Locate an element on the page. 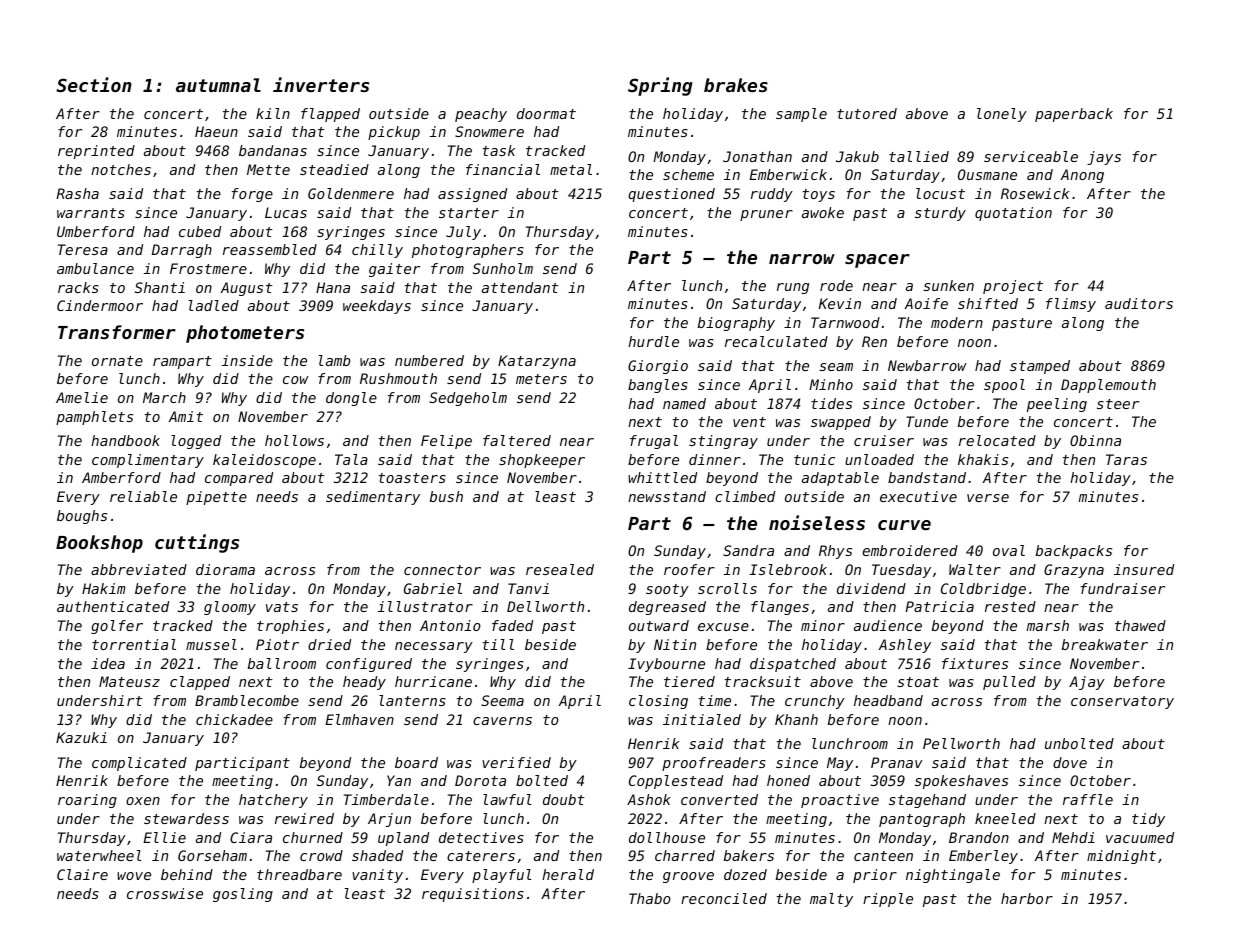  inverters is located at coordinates (321, 84).
